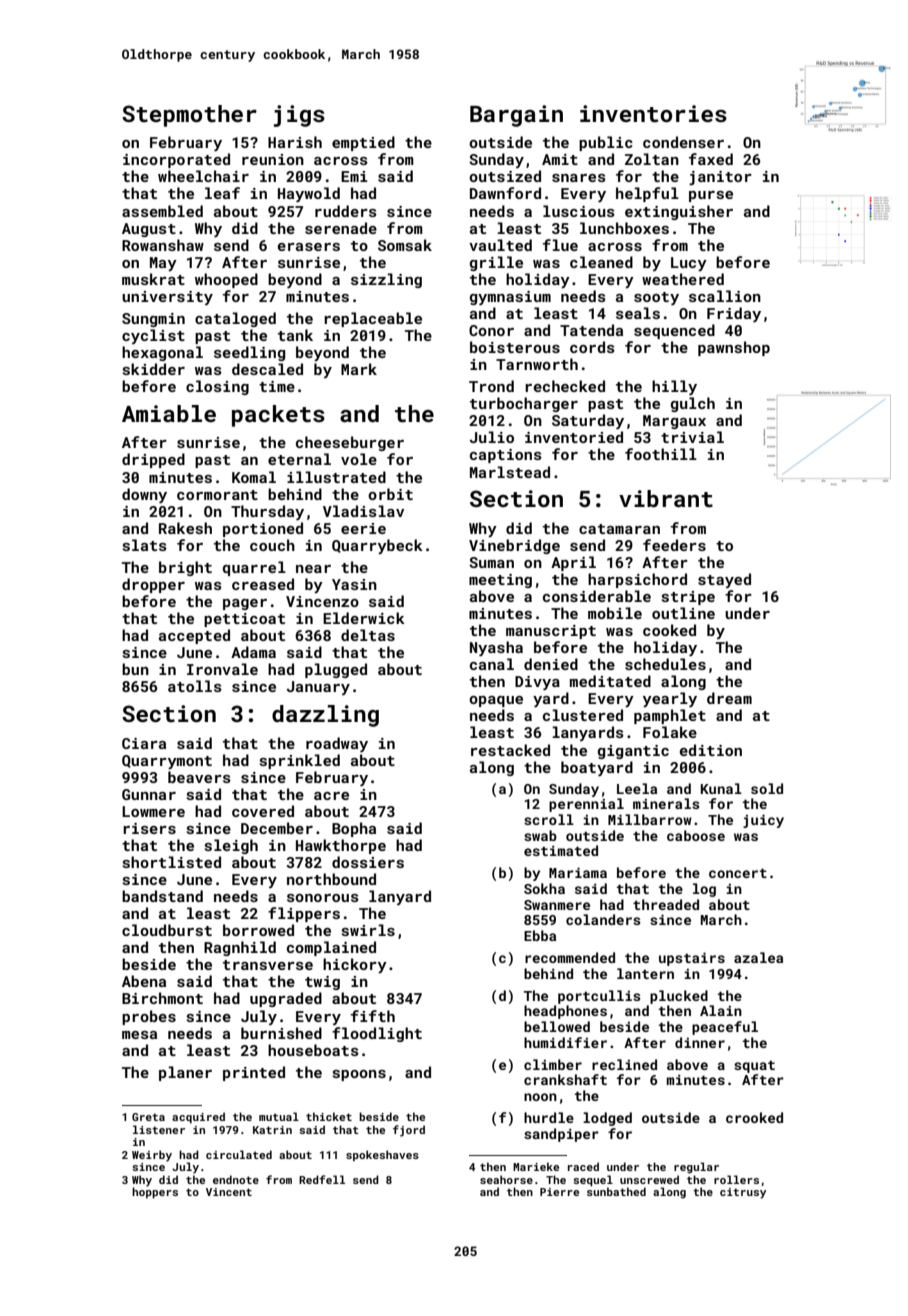 Image resolution: width=908 pixels, height=1316 pixels. Describe the element at coordinates (516, 116) in the screenshot. I see `Bargain` at that location.
